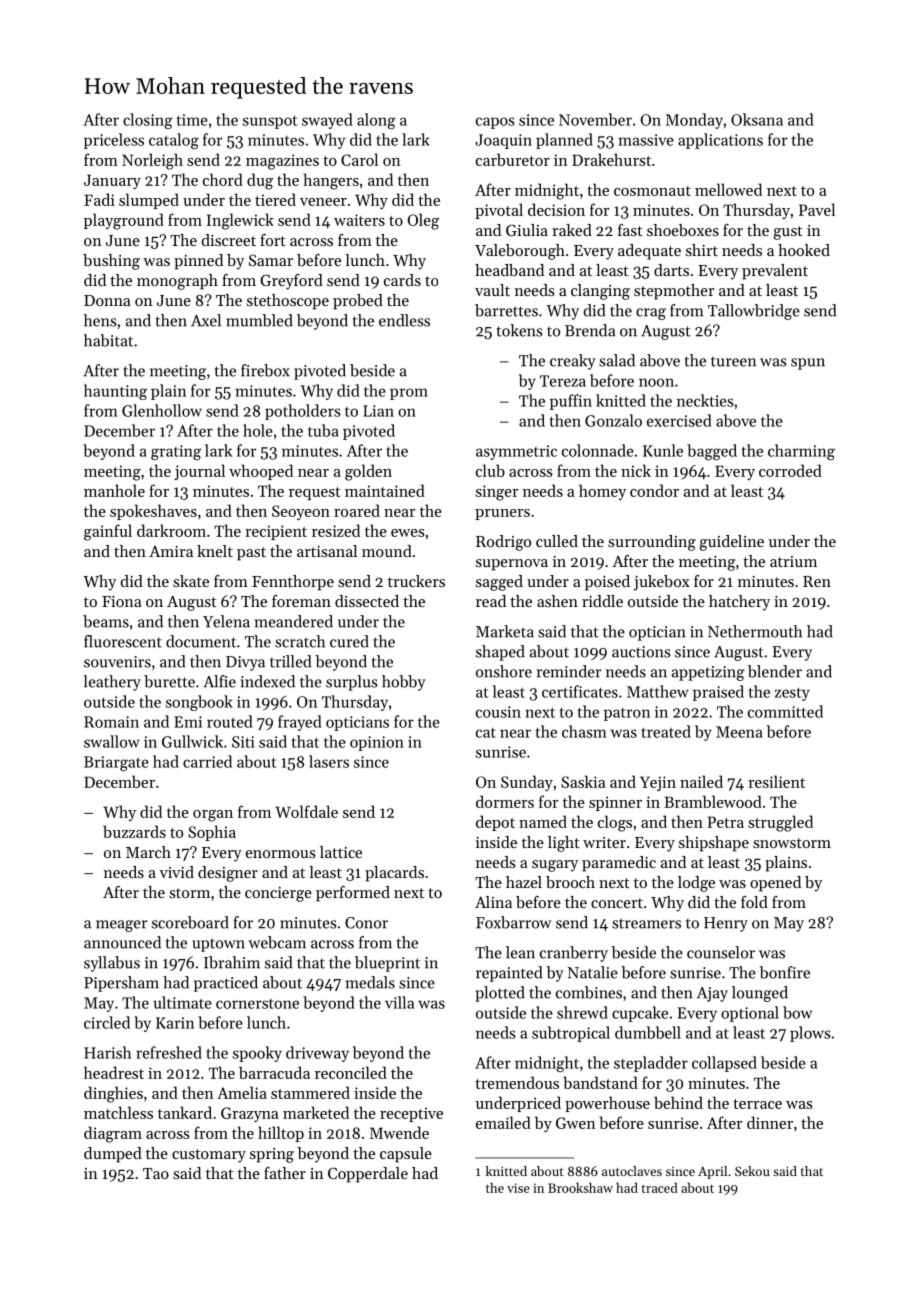  I want to click on corroded, so click(790, 470).
